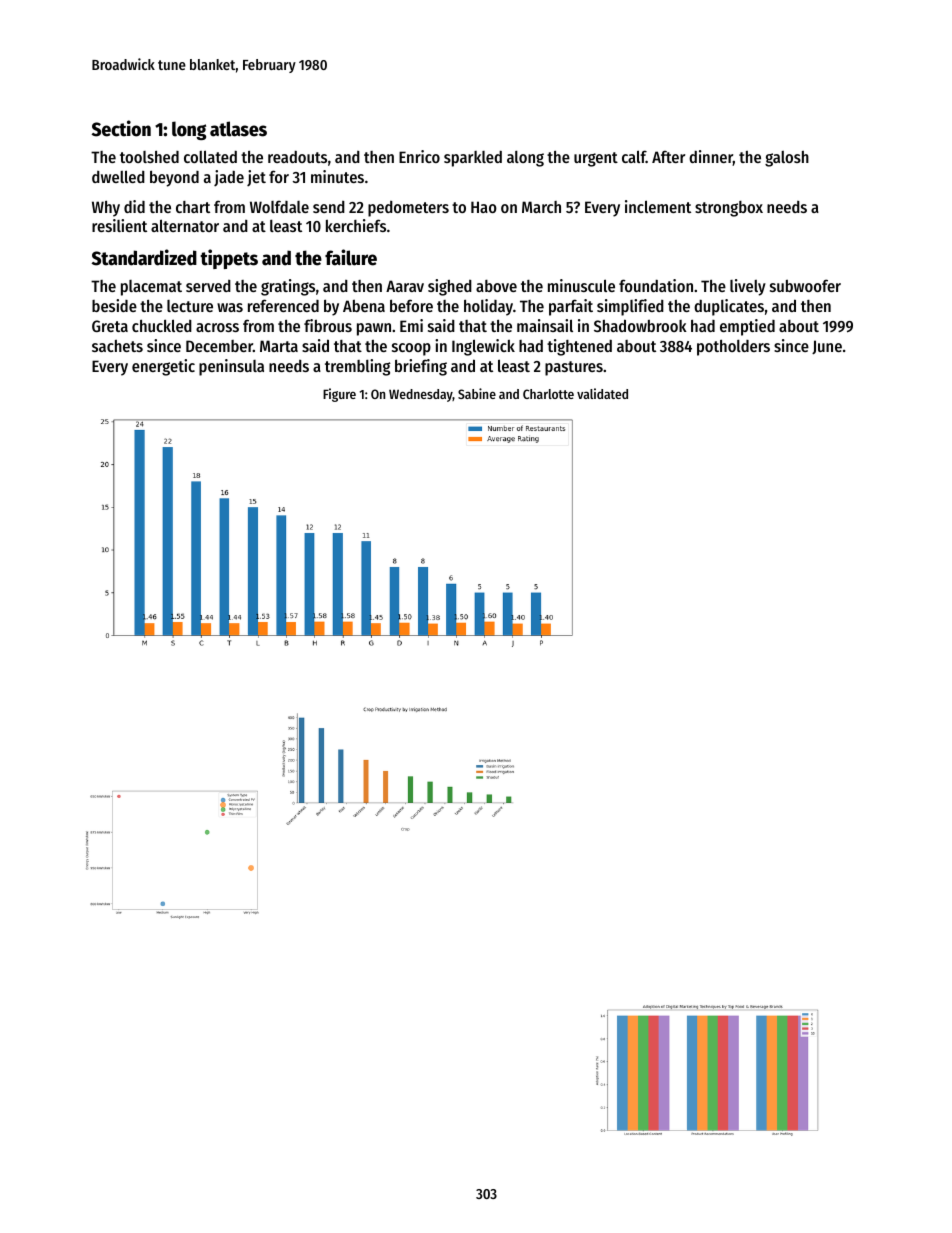 This document has width=952, height=1233. Describe the element at coordinates (339, 395) in the document. I see `Figure` at that location.
